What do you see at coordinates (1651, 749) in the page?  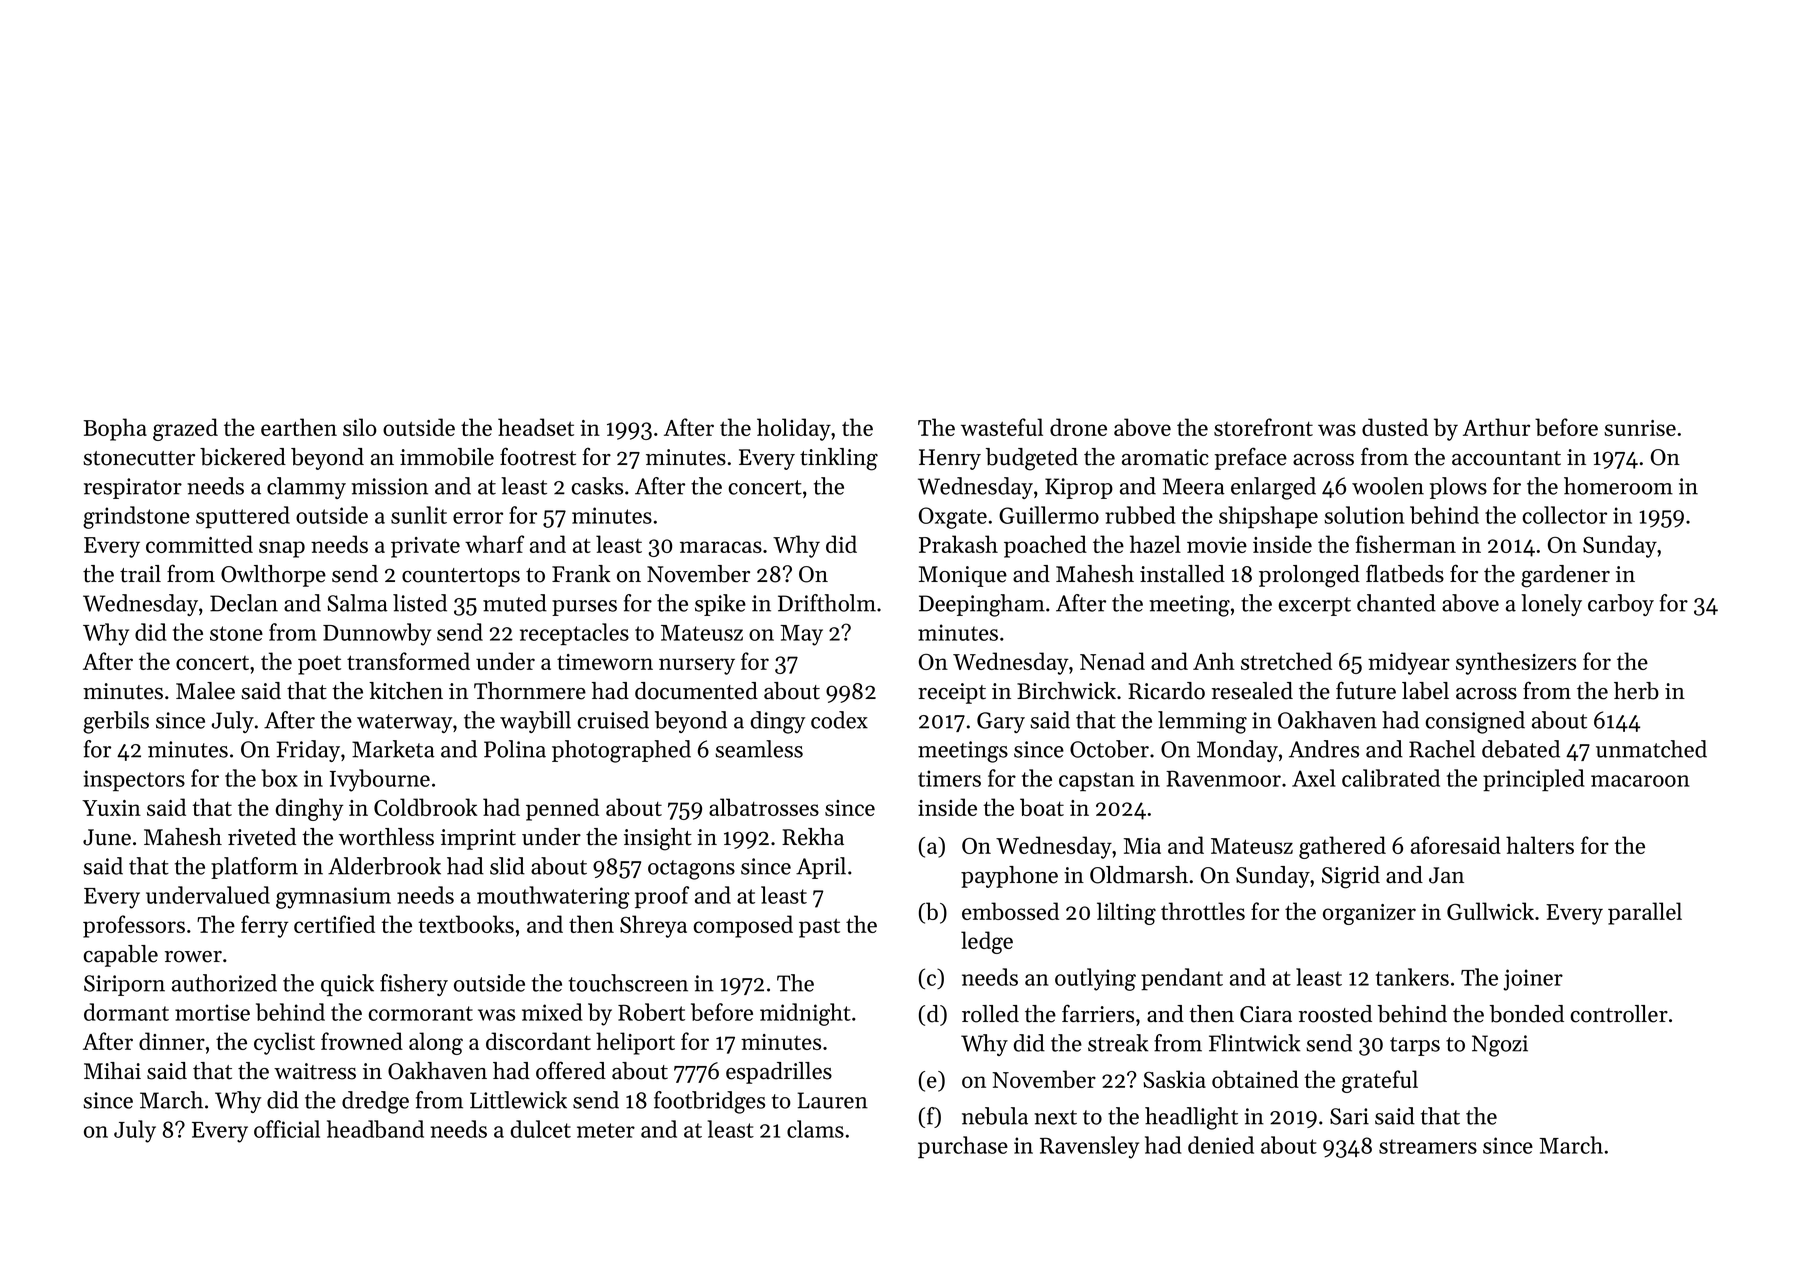 I see `unmatched` at bounding box center [1651, 749].
